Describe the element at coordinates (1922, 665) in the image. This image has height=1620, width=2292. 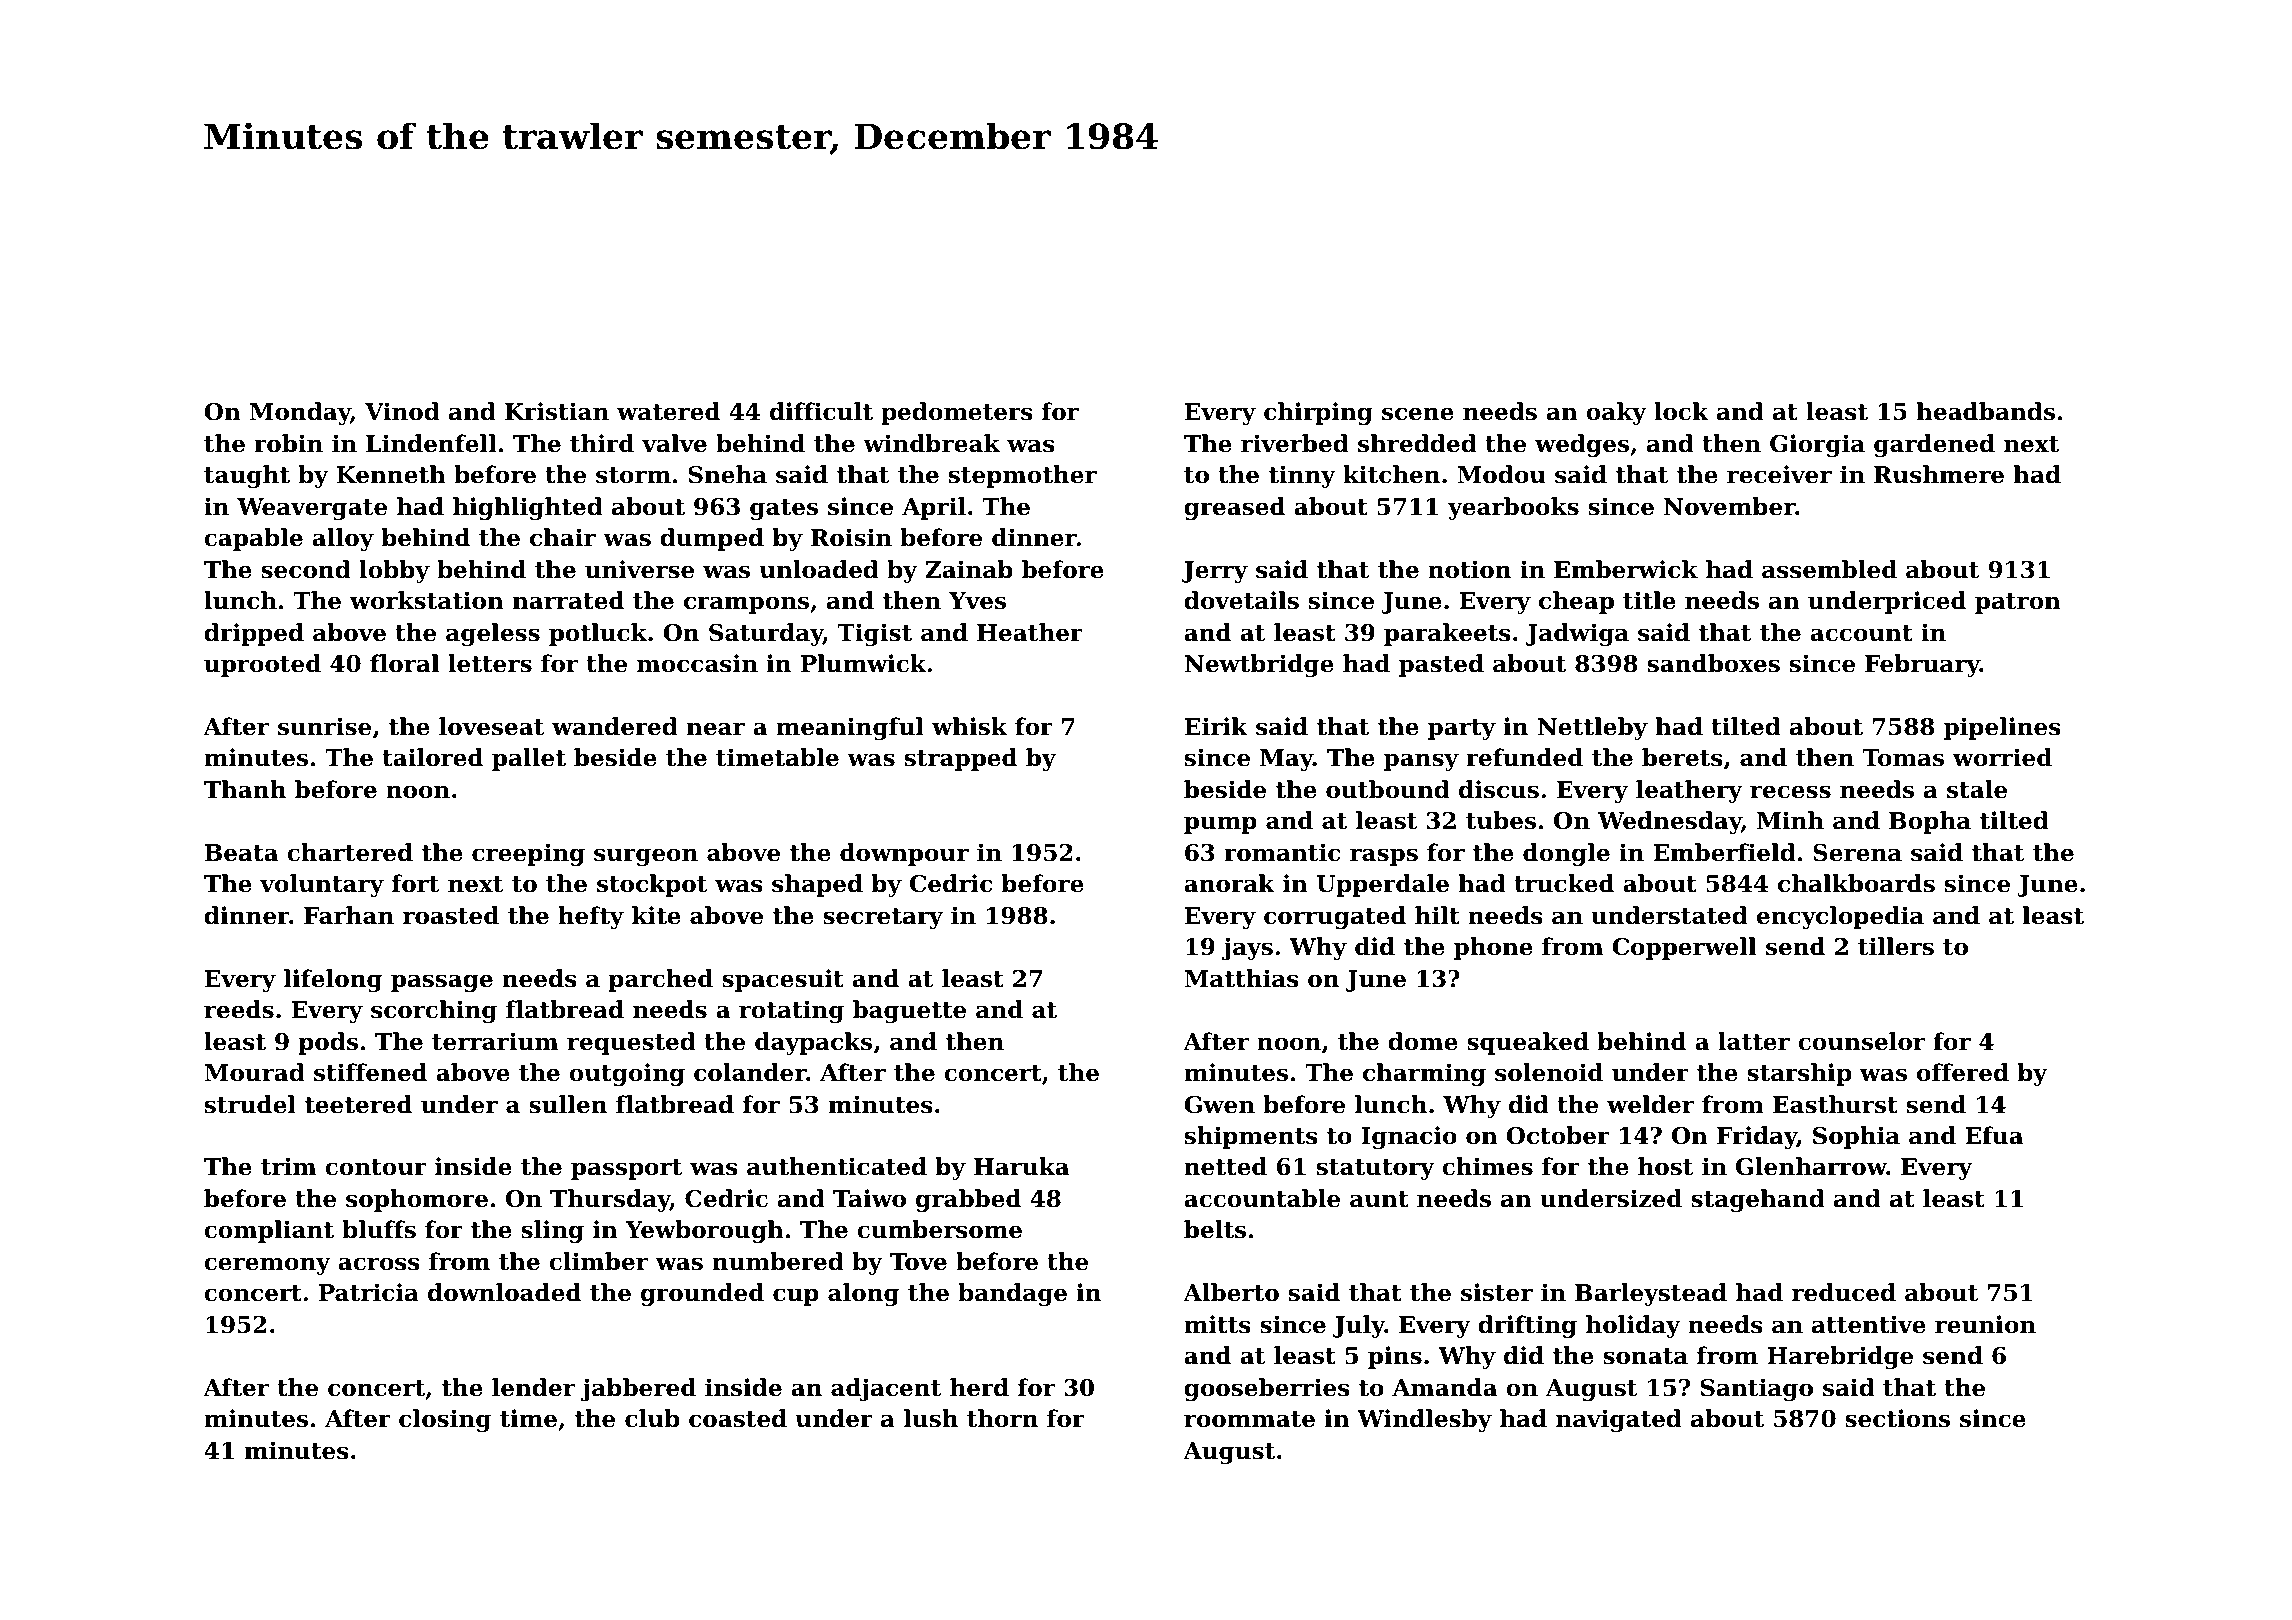
I see `February` at that location.
